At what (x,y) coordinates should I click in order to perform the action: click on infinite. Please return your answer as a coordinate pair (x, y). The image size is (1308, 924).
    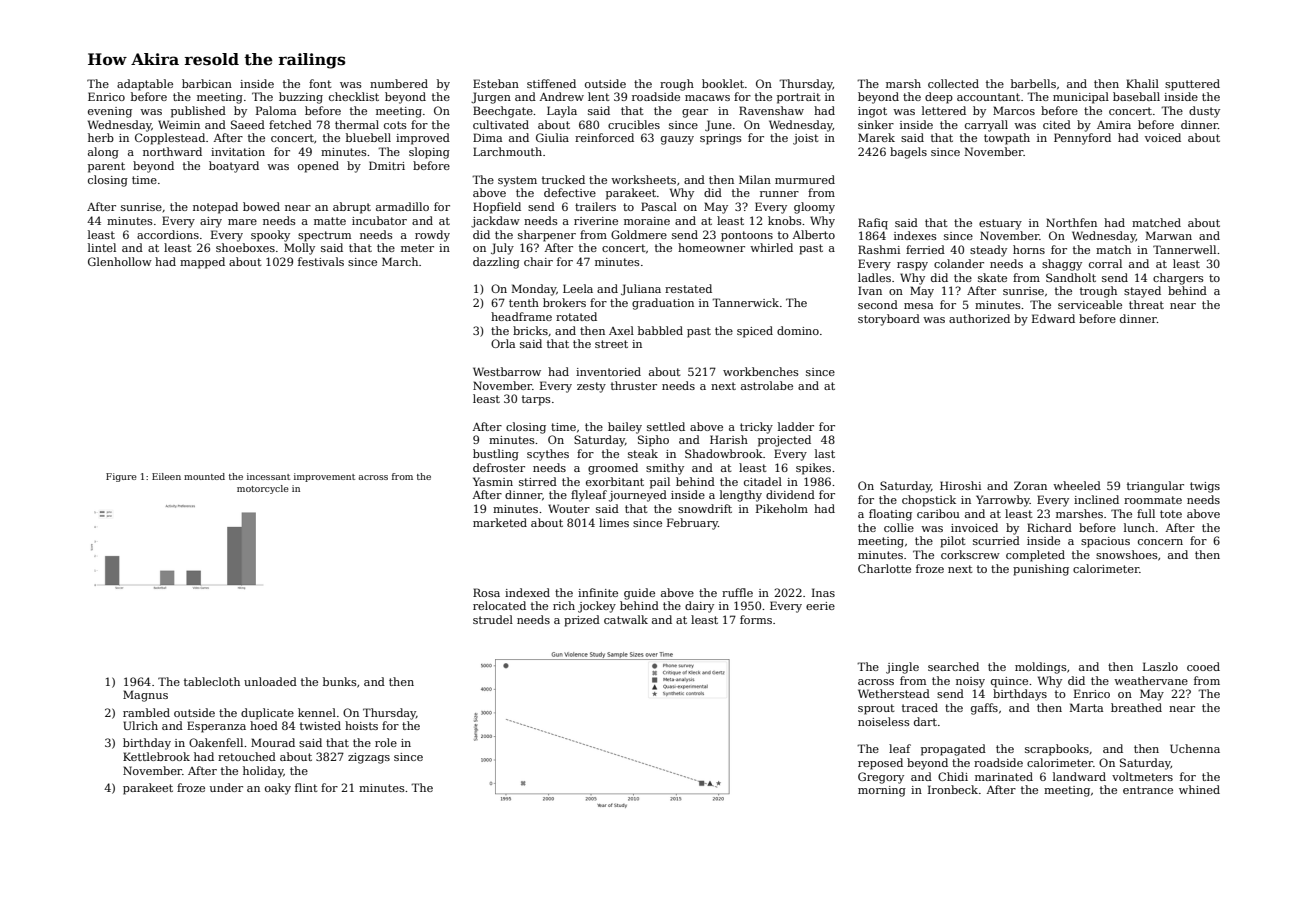
    Looking at the image, I should click on (598, 592).
